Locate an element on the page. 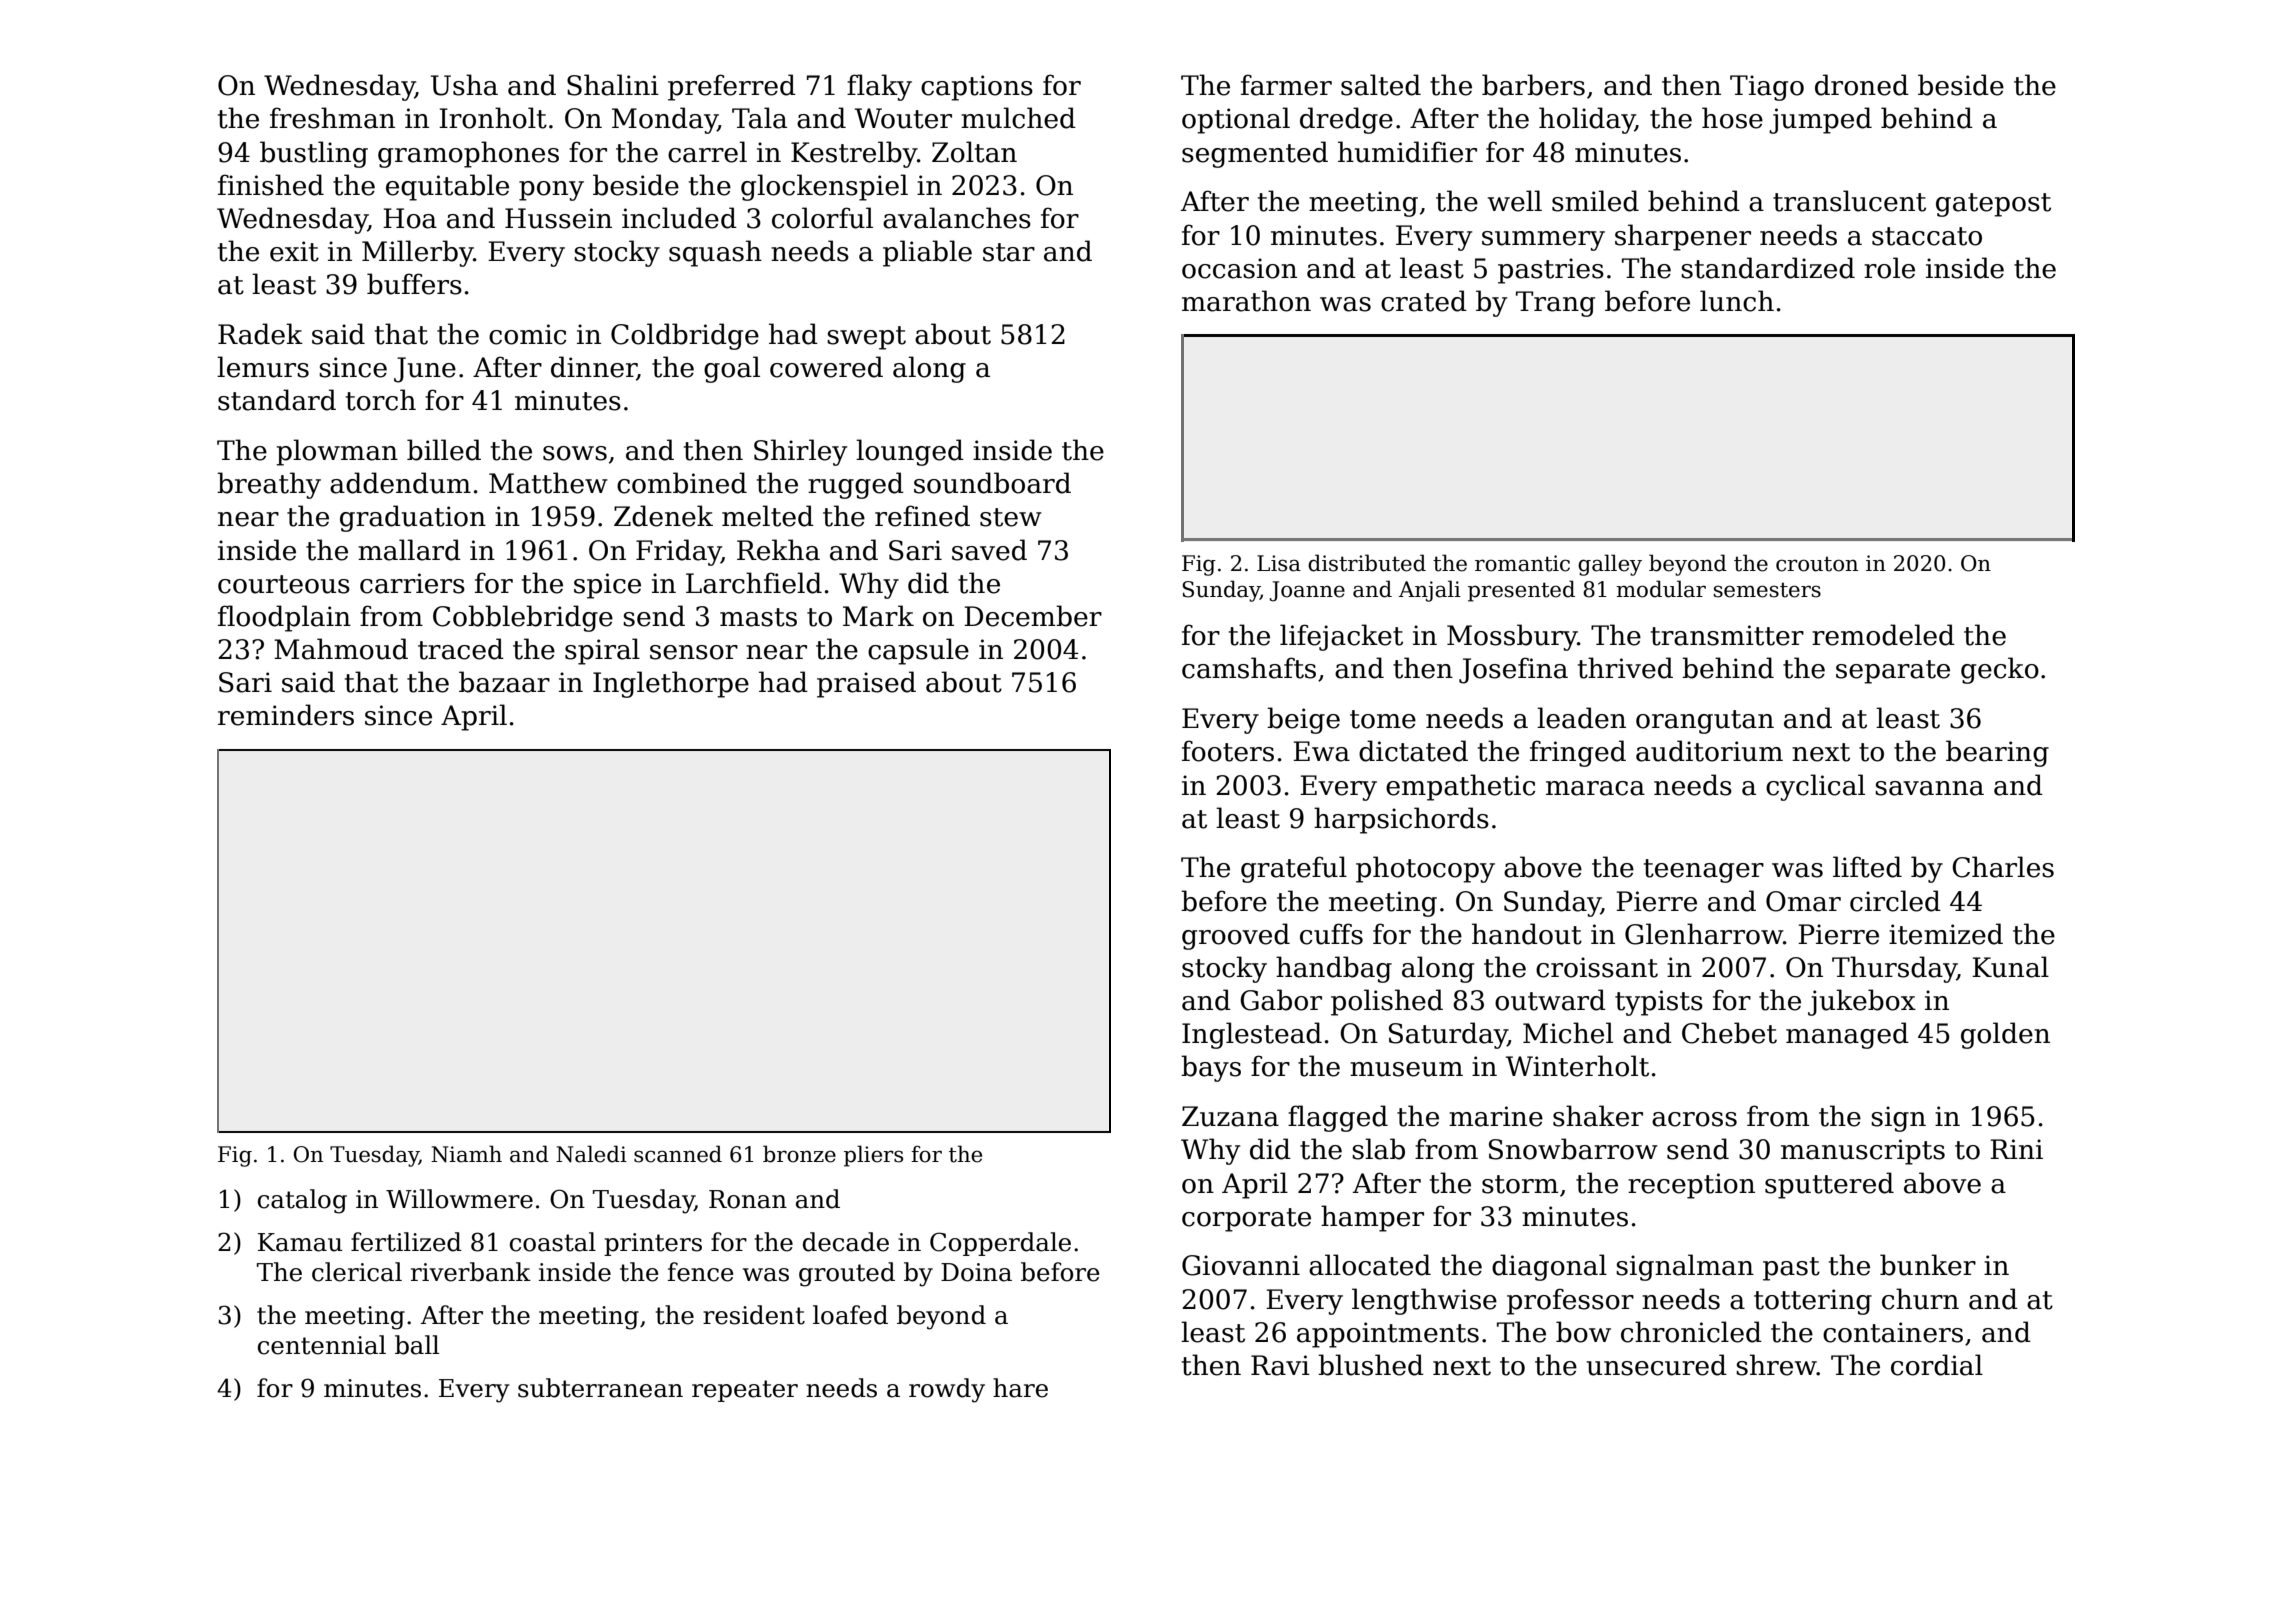  thrived is located at coordinates (1625, 668).
